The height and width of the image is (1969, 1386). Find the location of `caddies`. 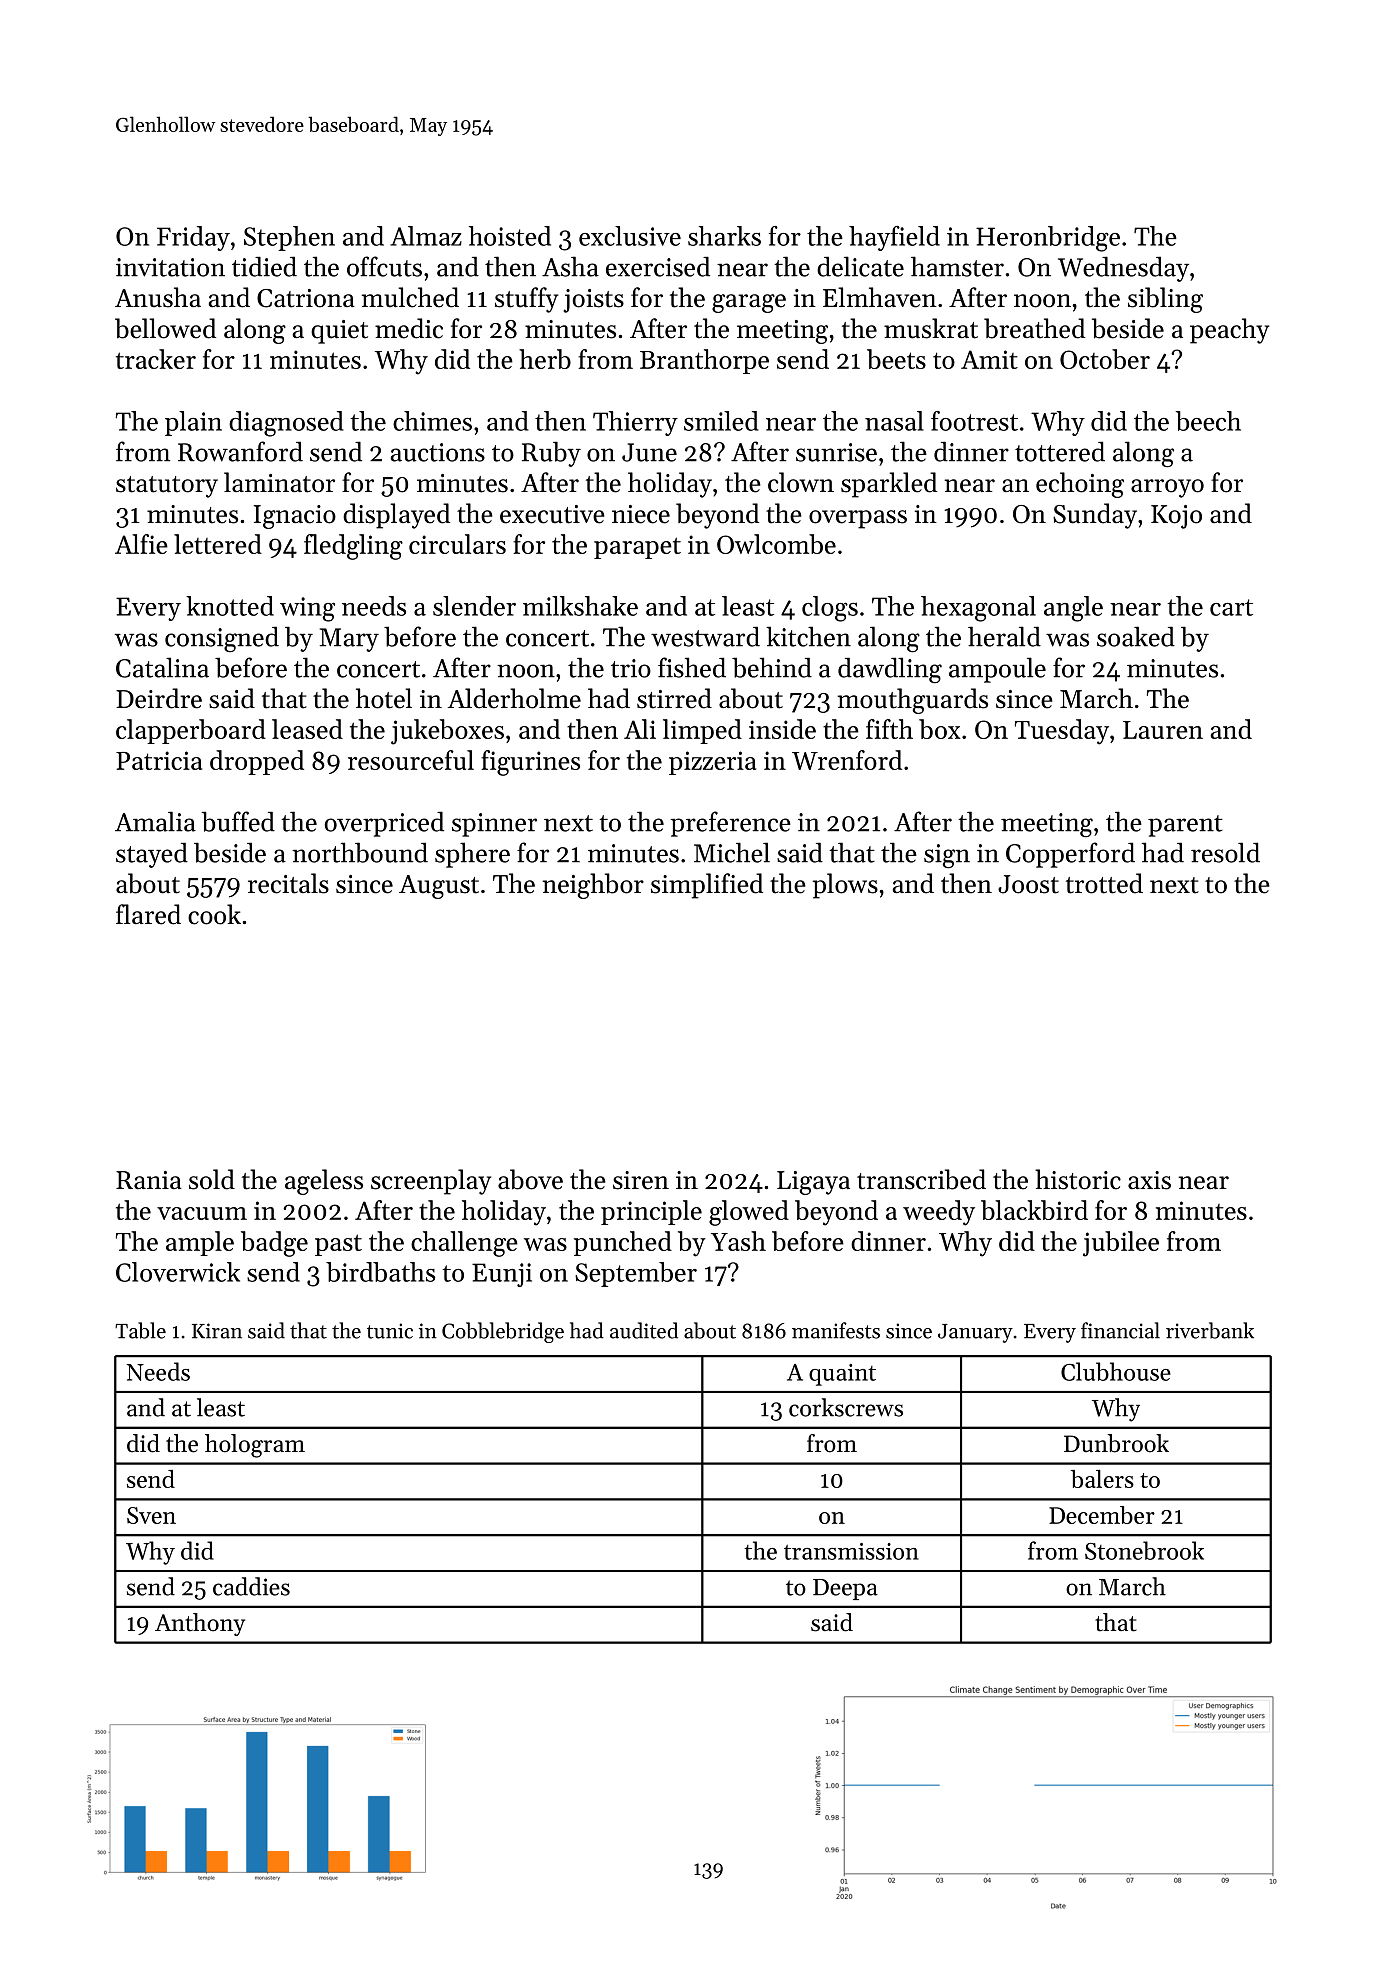

caddies is located at coordinates (251, 1586).
